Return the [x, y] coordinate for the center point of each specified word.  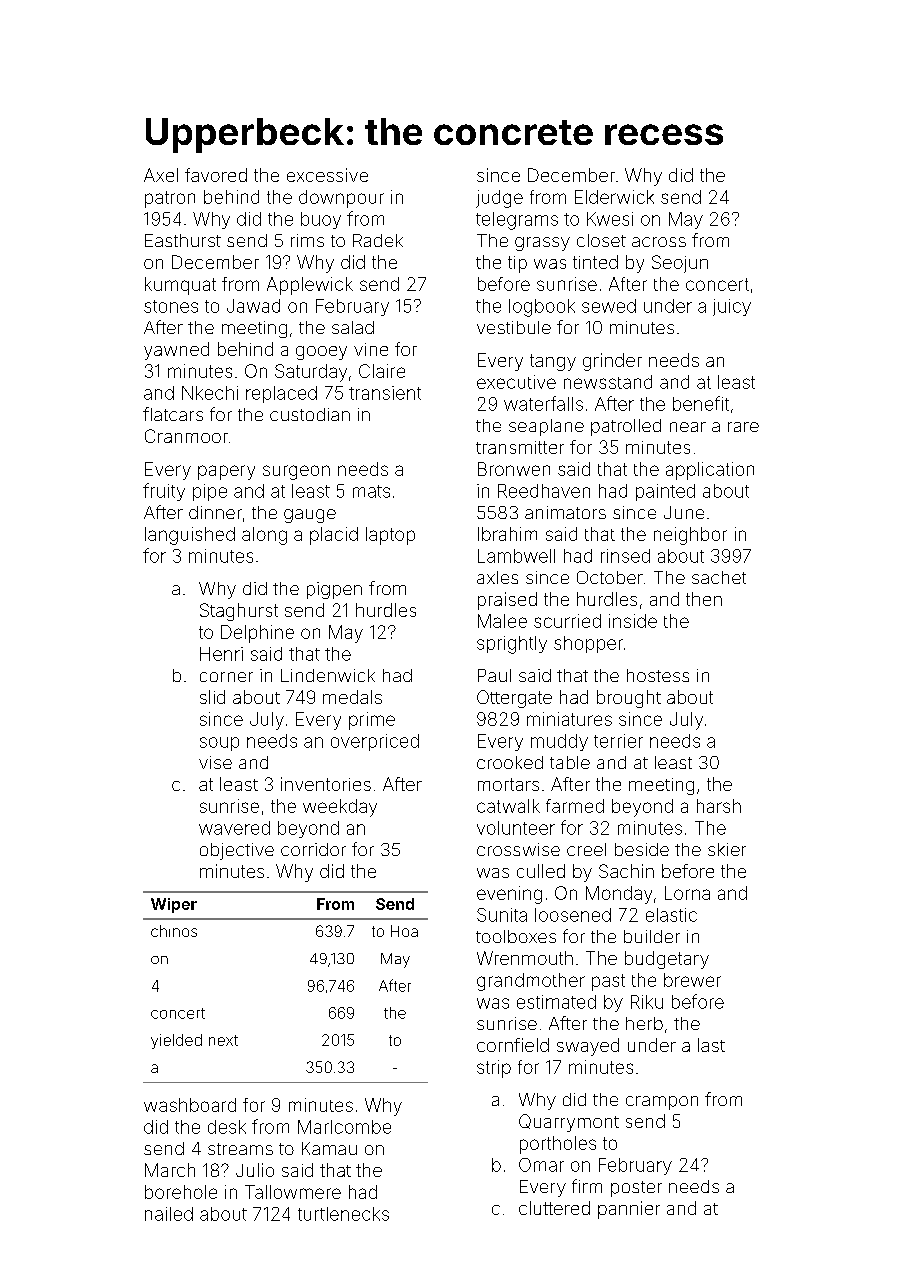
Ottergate [514, 699]
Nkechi [210, 393]
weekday [340, 808]
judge [499, 199]
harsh [719, 806]
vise [215, 762]
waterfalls [543, 403]
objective [237, 851]
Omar [541, 1165]
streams [240, 1149]
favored [216, 175]
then [704, 599]
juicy [732, 307]
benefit [701, 403]
